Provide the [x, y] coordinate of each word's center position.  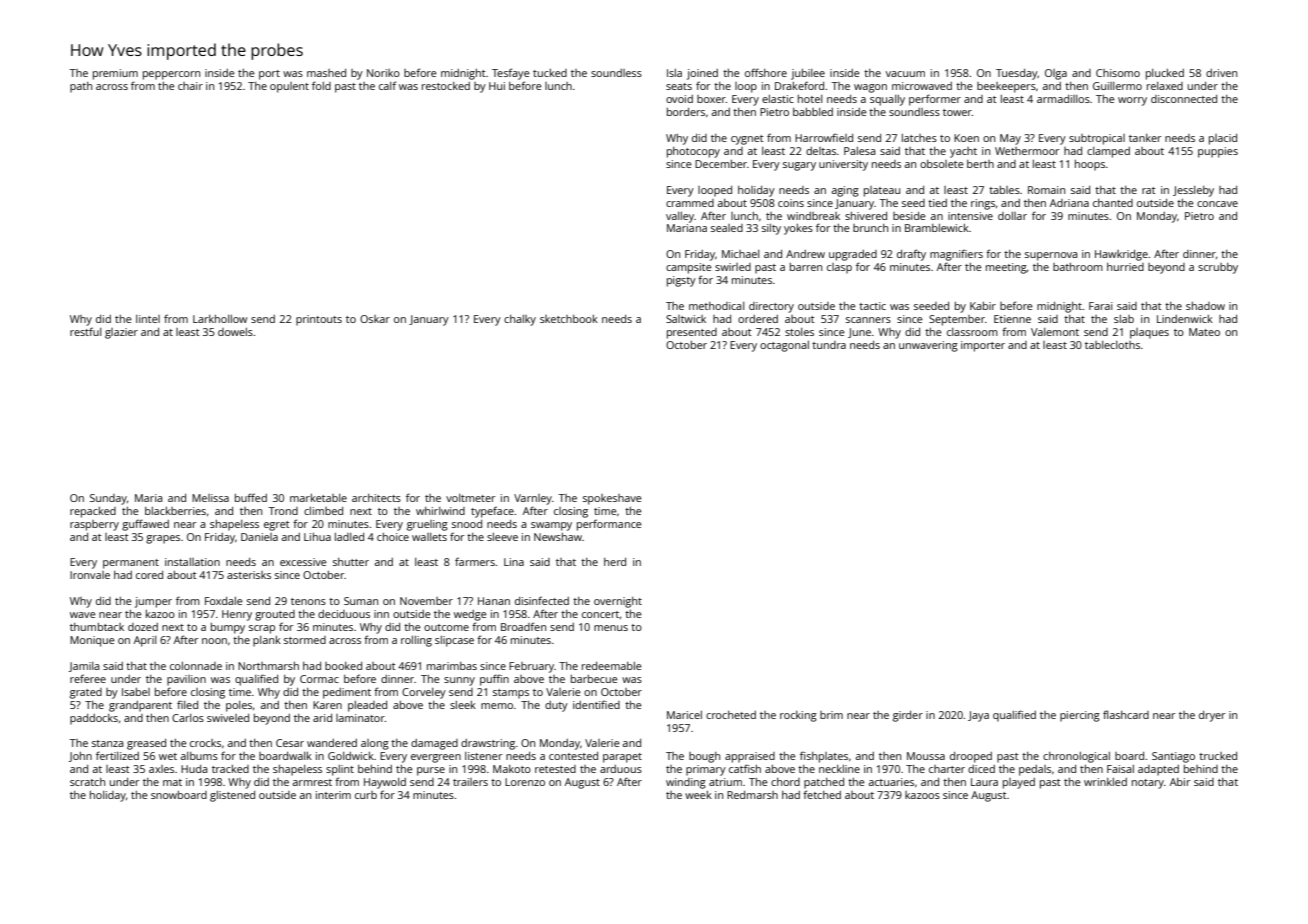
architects [376, 498]
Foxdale [224, 601]
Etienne [1012, 319]
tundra [829, 345]
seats [679, 86]
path [81, 87]
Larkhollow [220, 319]
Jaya [978, 716]
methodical [716, 306]
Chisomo [1118, 73]
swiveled [228, 718]
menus [611, 628]
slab [1124, 319]
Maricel [684, 715]
